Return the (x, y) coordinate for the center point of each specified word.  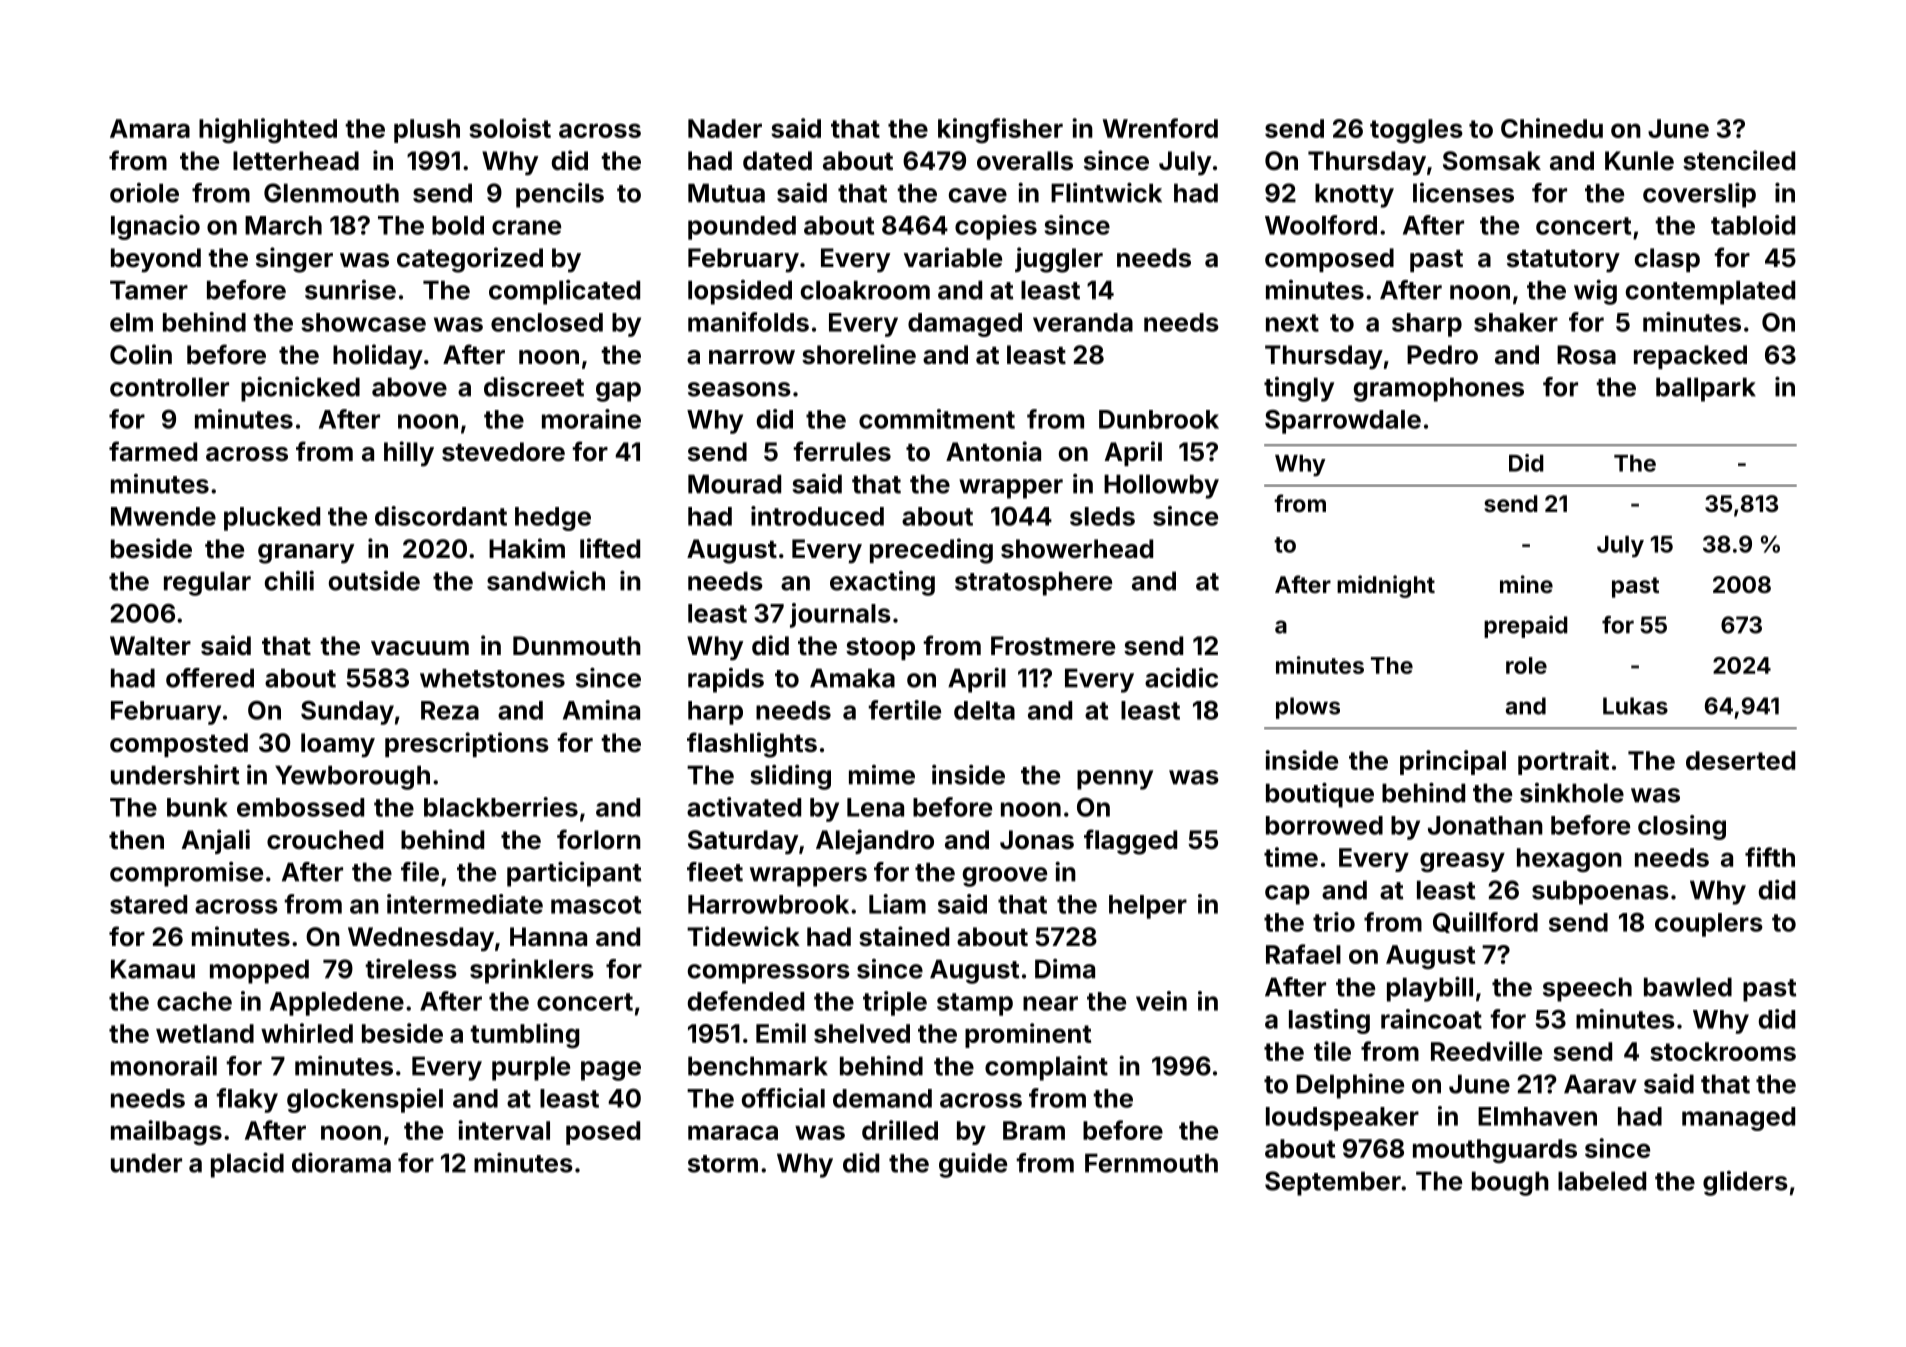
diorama (341, 1162)
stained (904, 936)
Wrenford (1160, 128)
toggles (1416, 131)
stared (148, 904)
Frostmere (1053, 646)
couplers (1709, 925)
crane (526, 227)
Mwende (163, 516)
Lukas (1635, 706)
